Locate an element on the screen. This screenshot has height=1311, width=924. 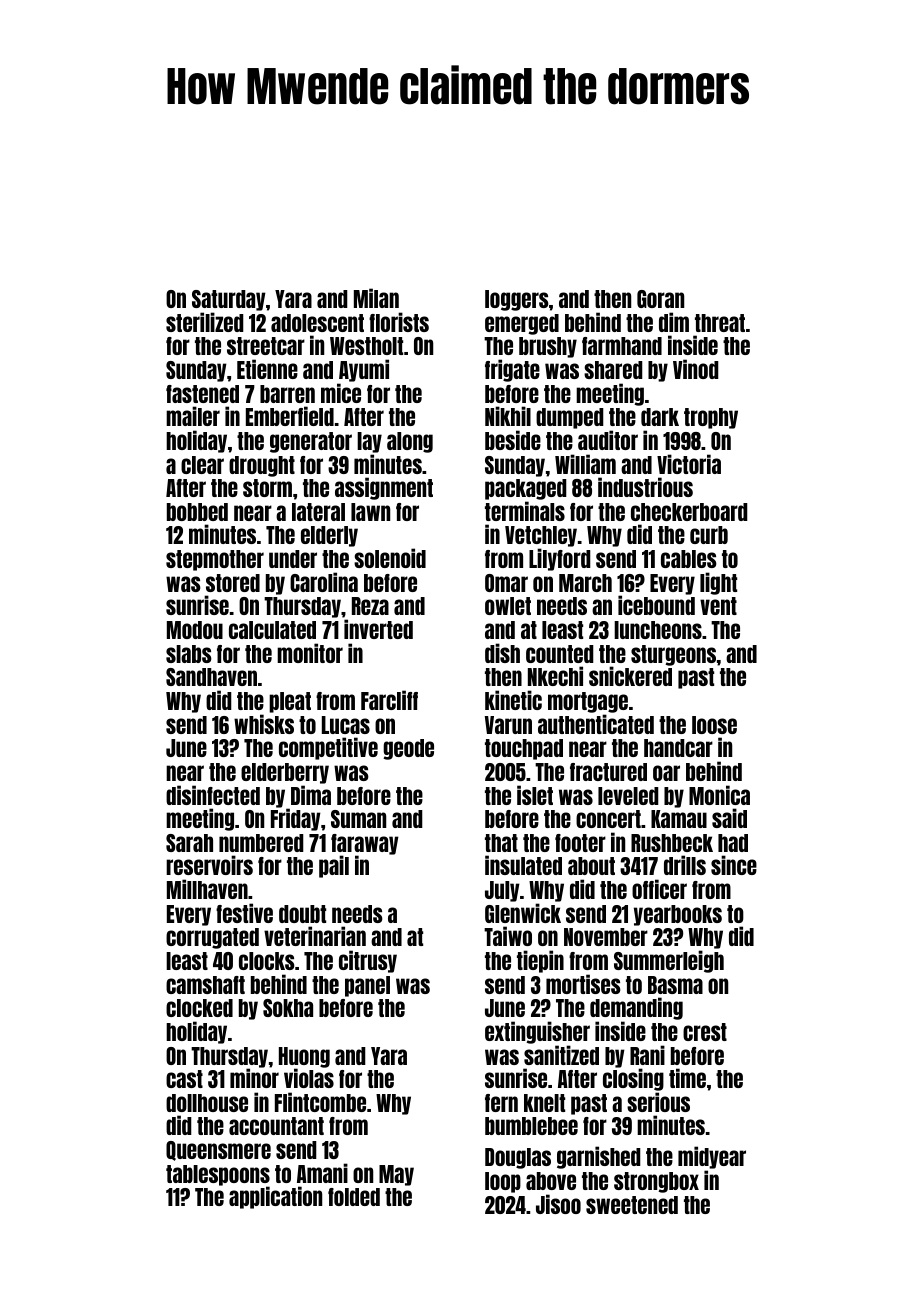
Kamau is located at coordinates (679, 819).
